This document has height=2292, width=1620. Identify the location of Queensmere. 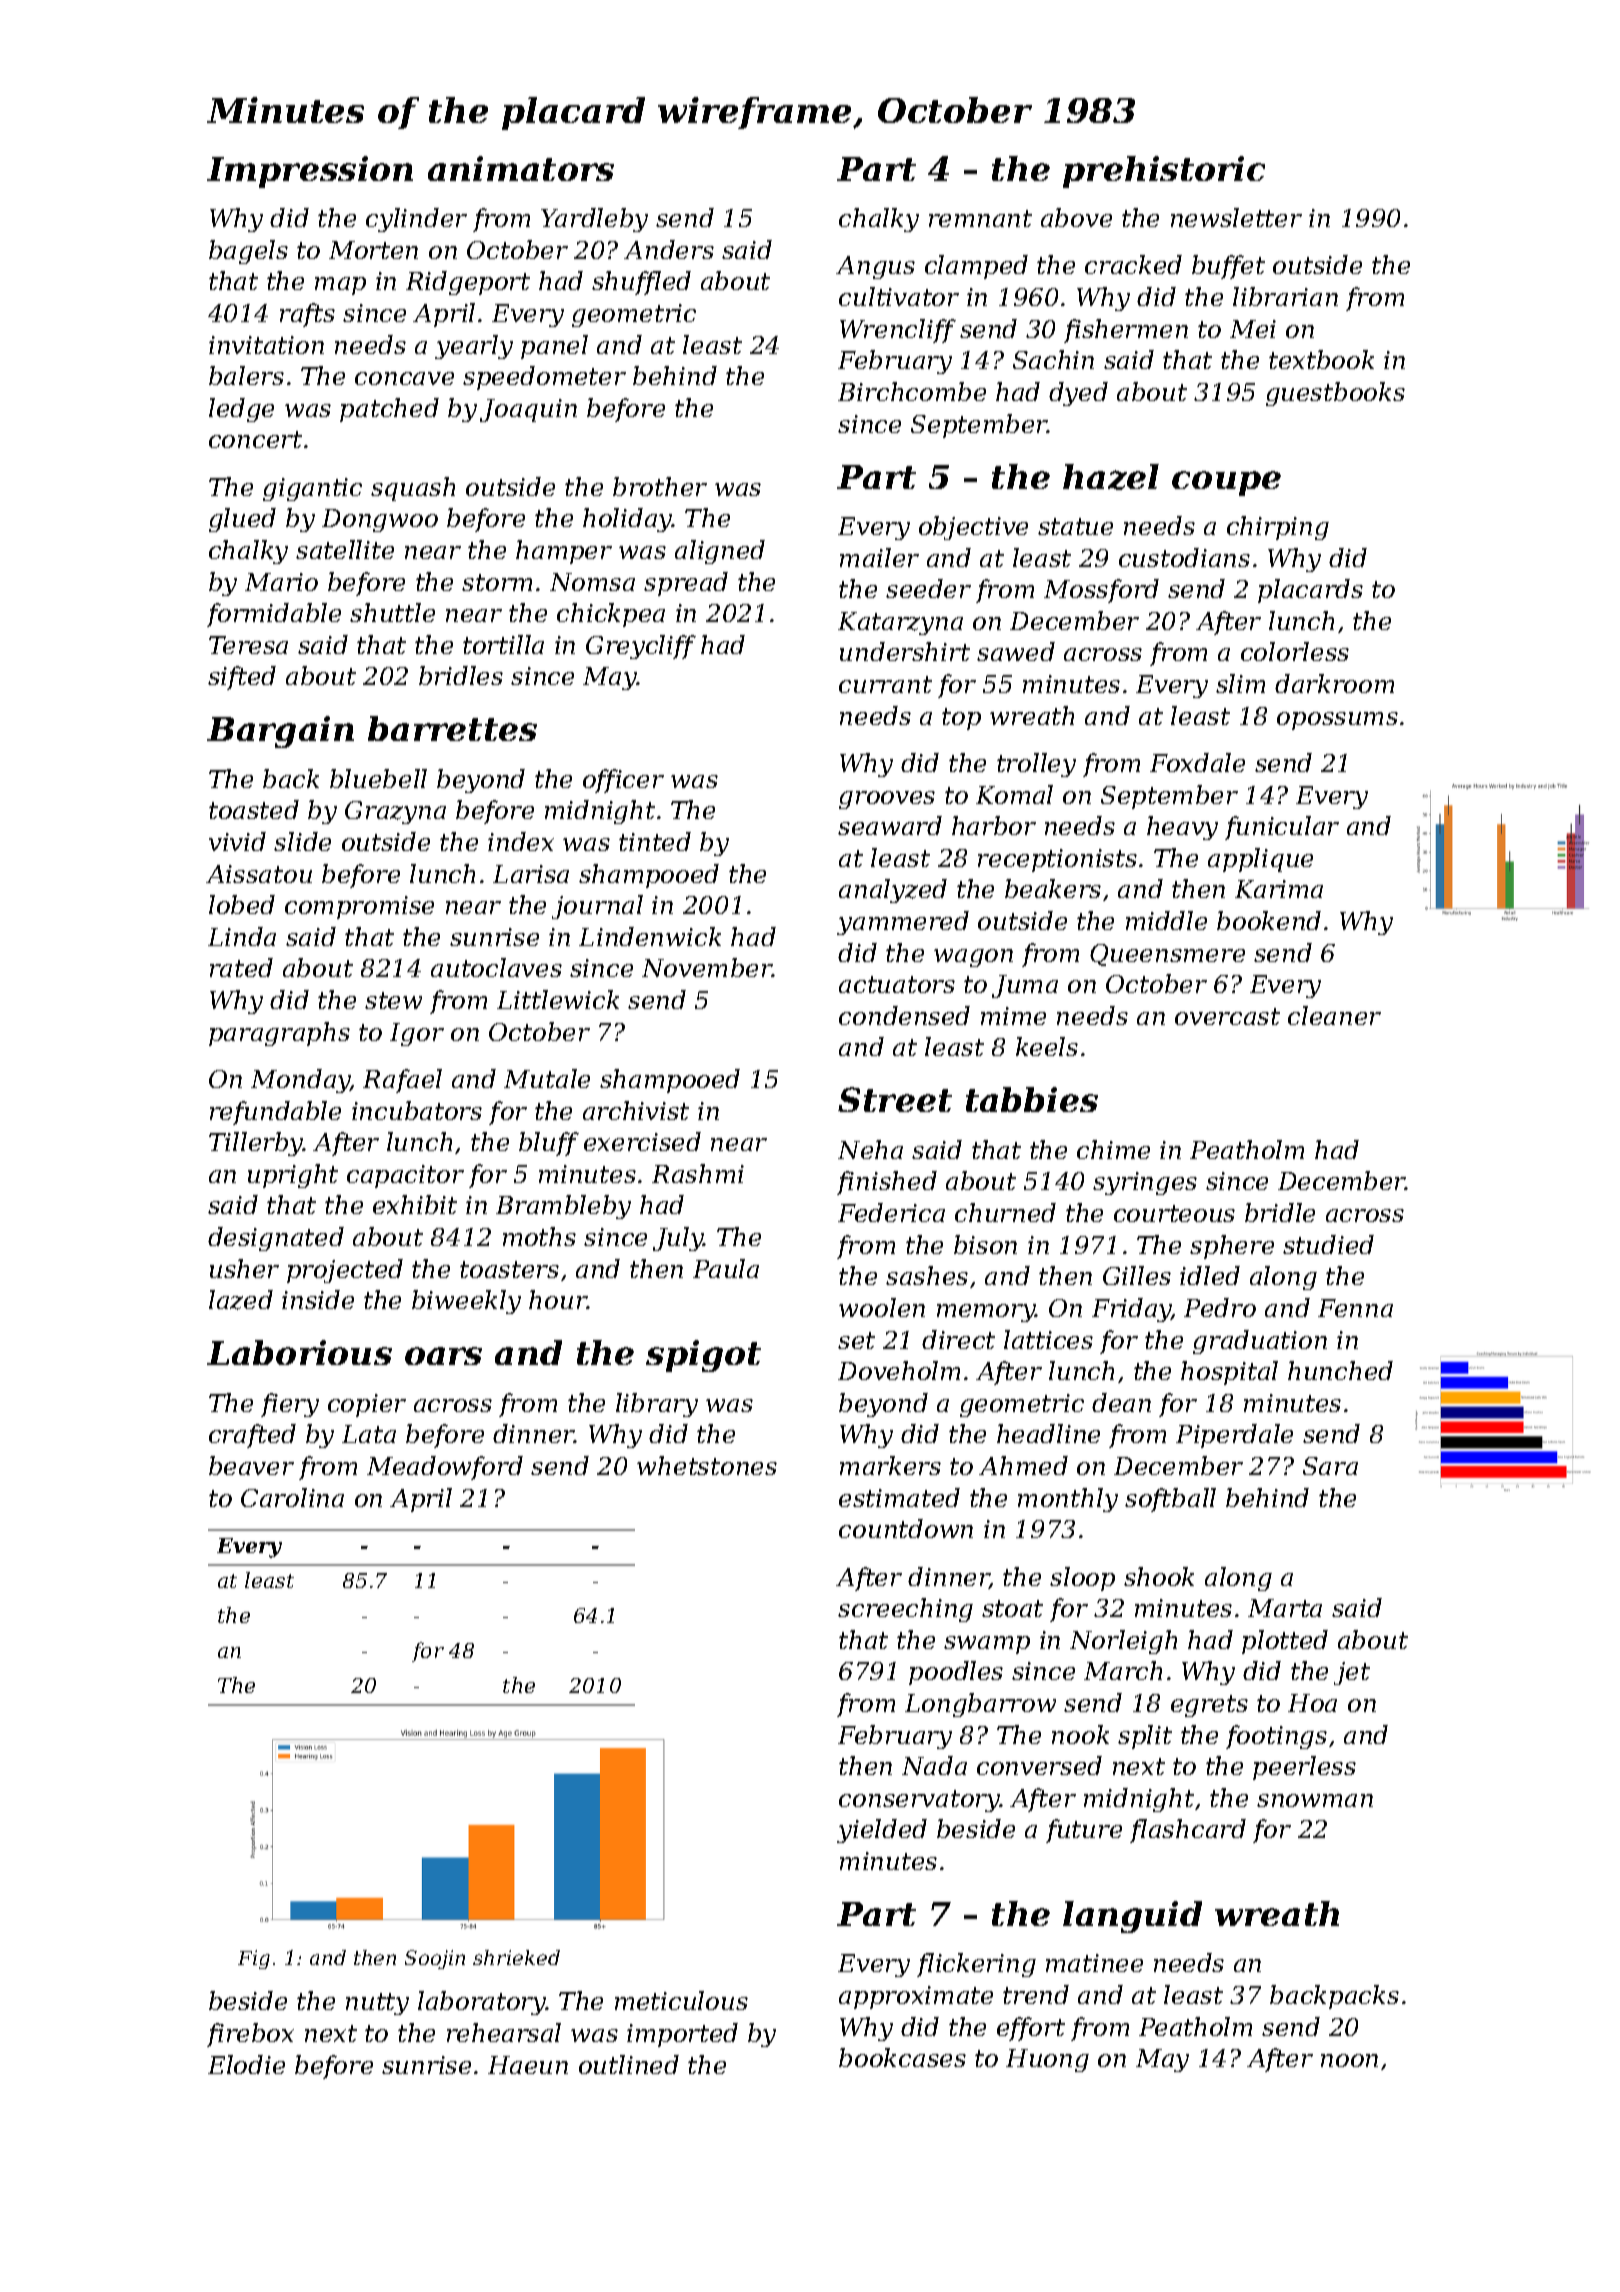
(1167, 955).
